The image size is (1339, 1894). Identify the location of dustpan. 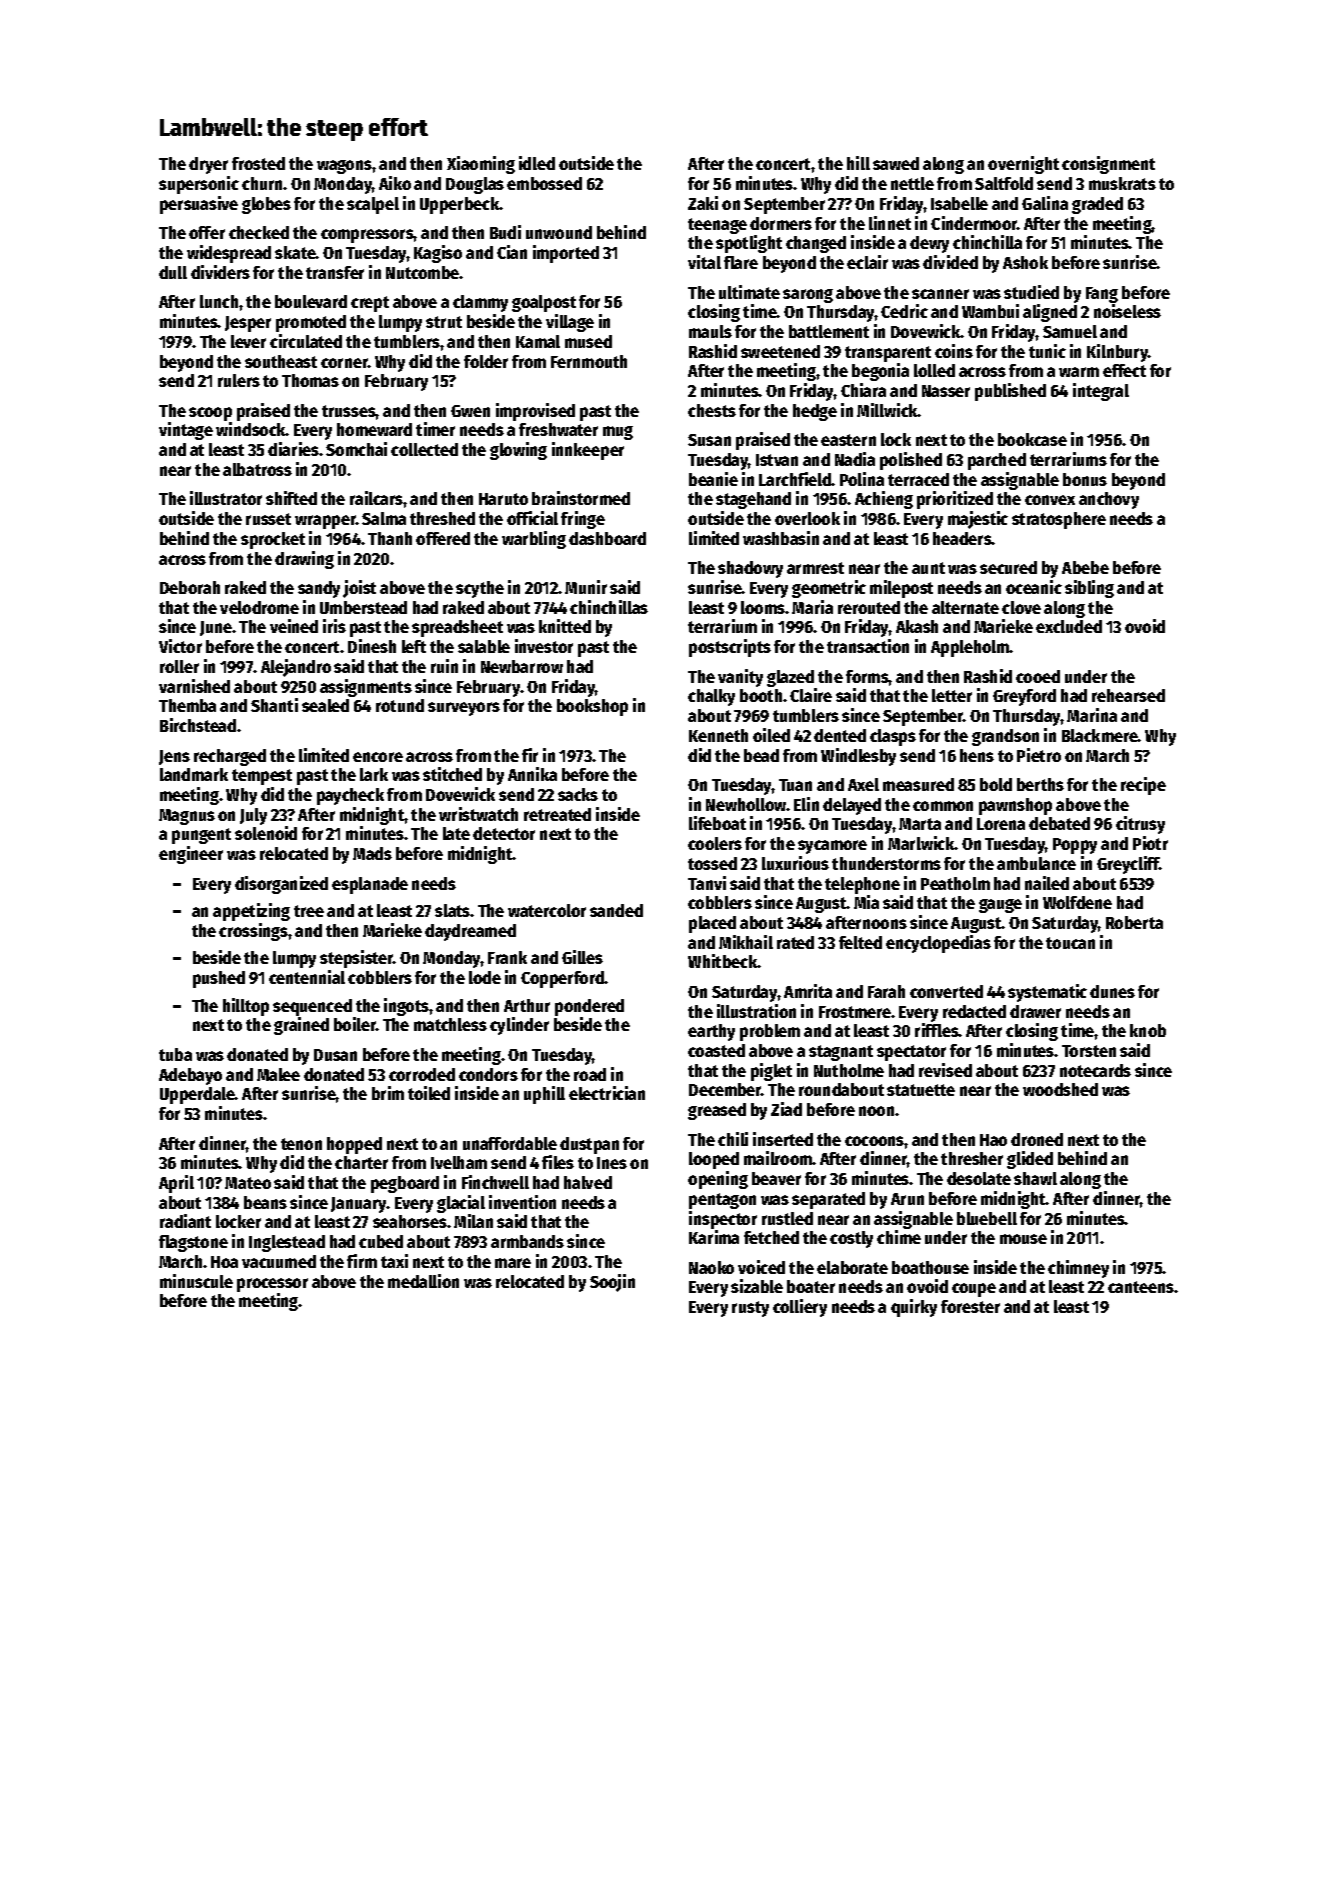
(589, 1145).
